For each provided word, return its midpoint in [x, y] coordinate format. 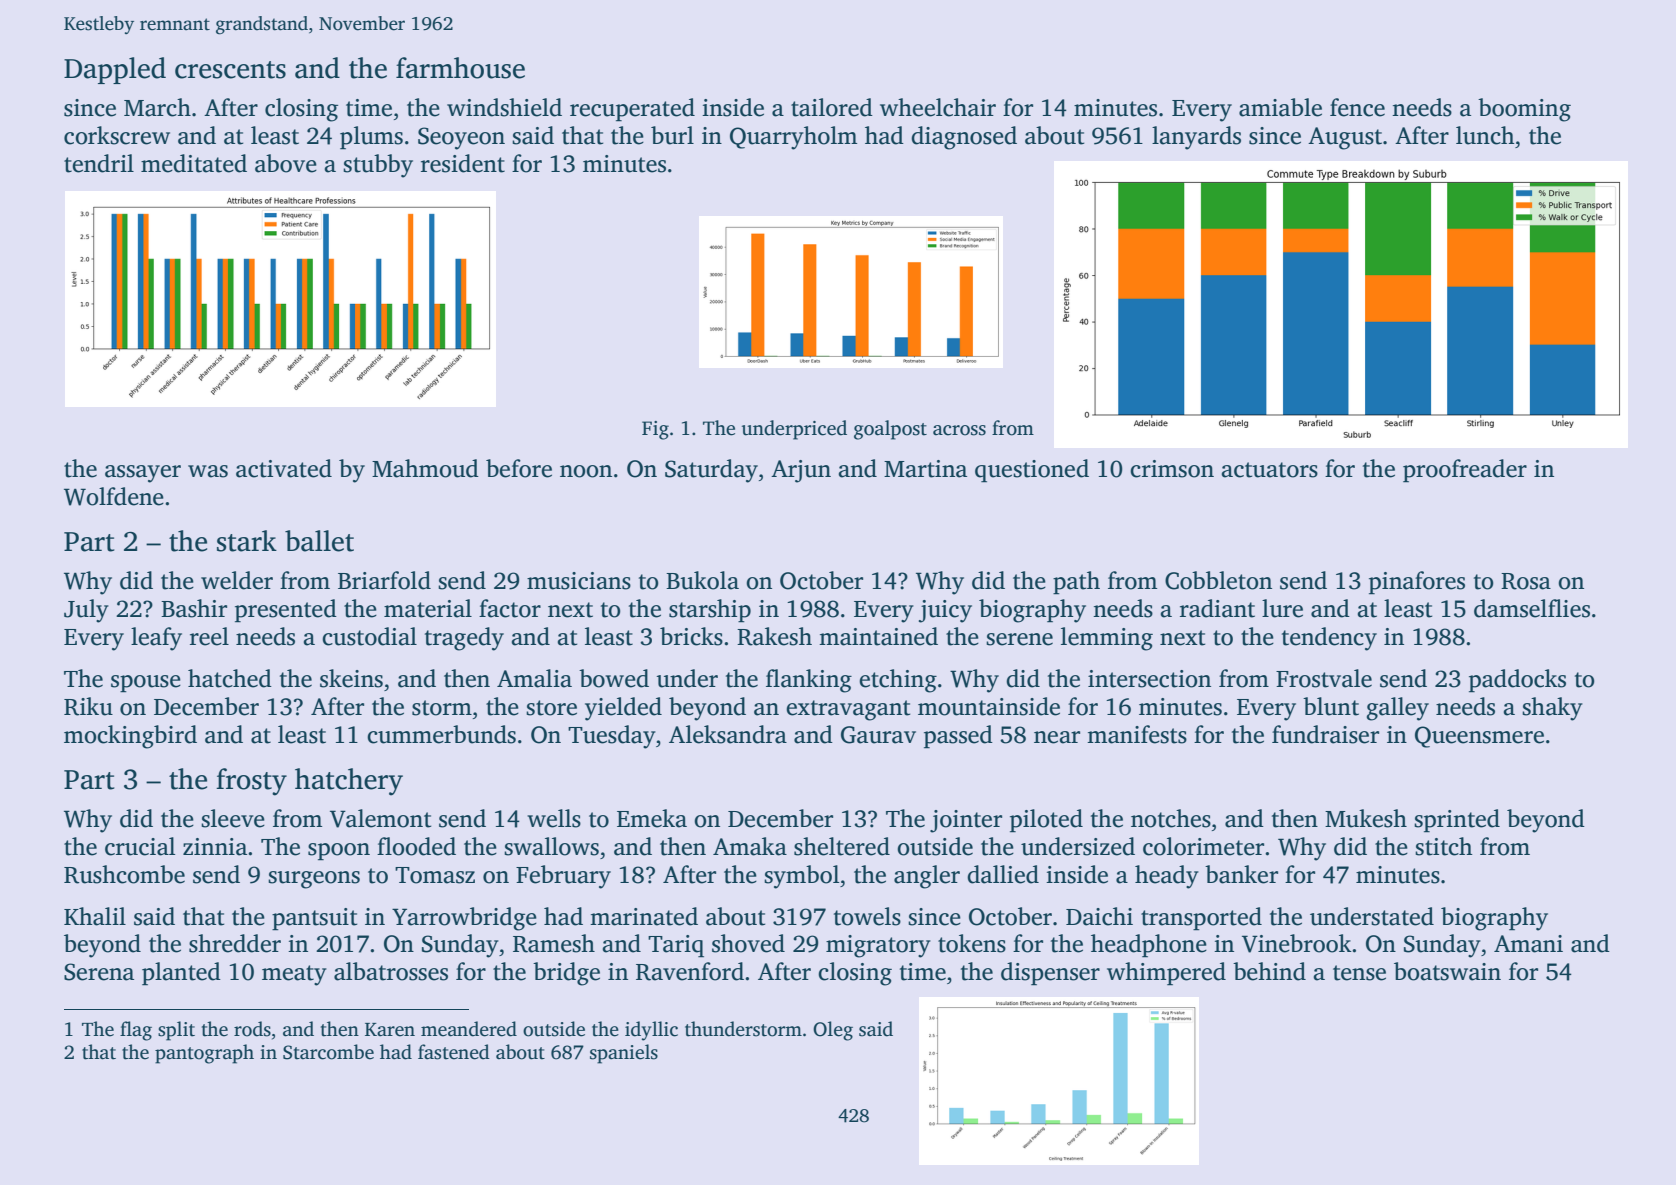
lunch [1485, 135]
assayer [143, 474]
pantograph [204, 1054]
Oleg [833, 1031]
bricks [691, 636]
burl [672, 135]
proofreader [1465, 471]
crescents [230, 70]
